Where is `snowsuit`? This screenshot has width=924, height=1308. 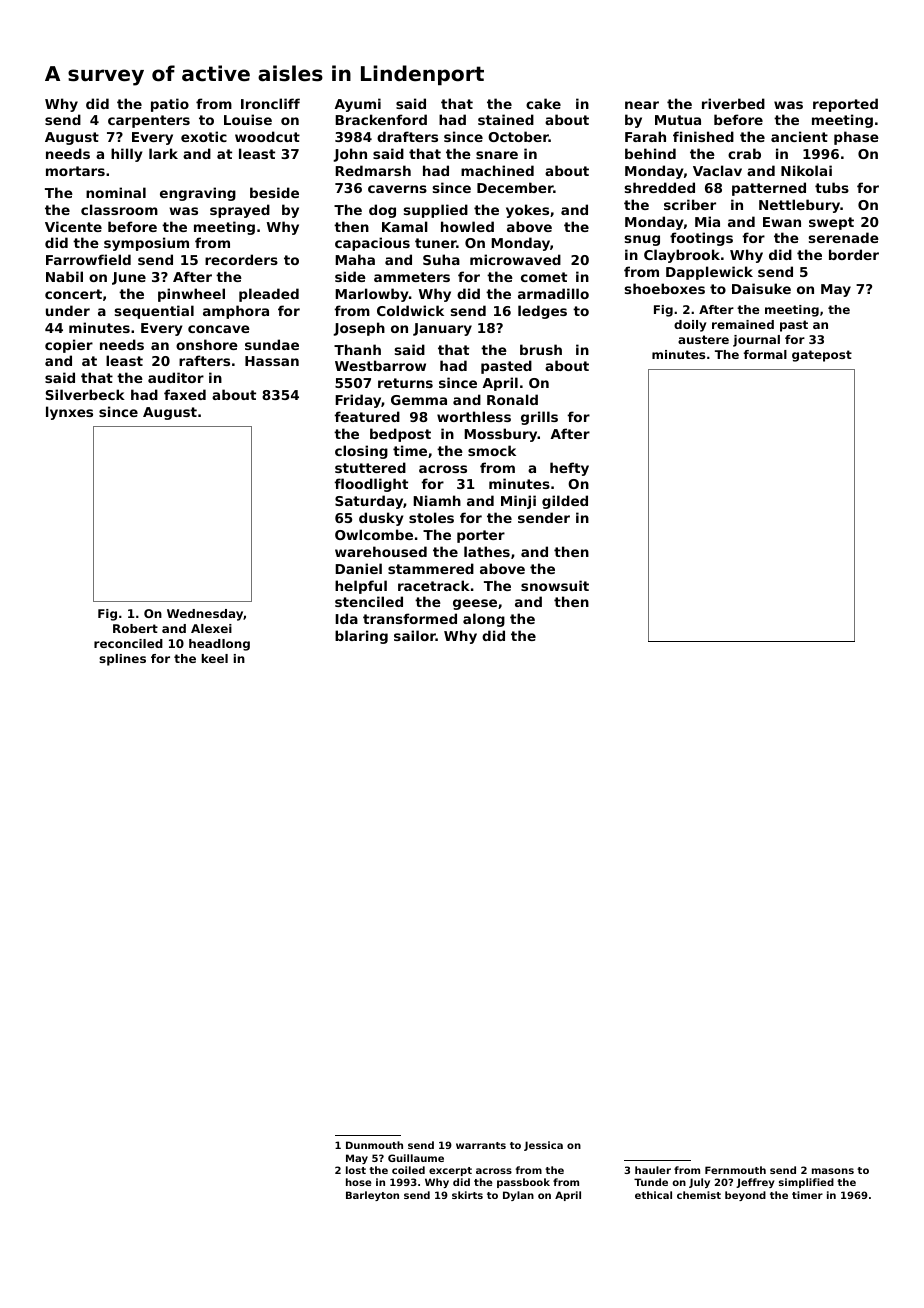
snowsuit is located at coordinates (555, 585).
